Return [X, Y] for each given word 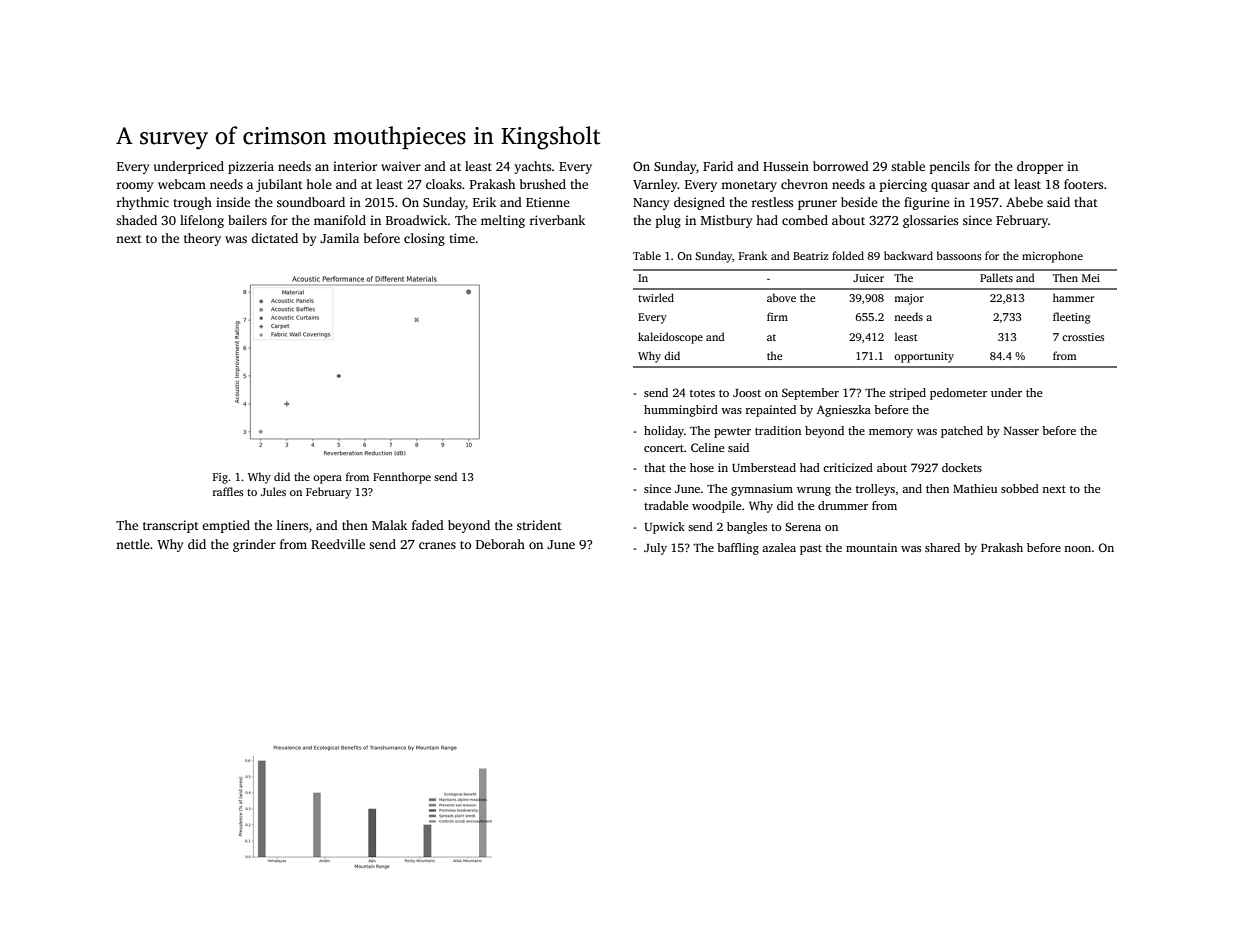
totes [702, 393]
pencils [950, 167]
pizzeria [251, 167]
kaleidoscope [670, 338]
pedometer [958, 394]
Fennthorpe [402, 478]
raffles [228, 491]
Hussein [786, 166]
